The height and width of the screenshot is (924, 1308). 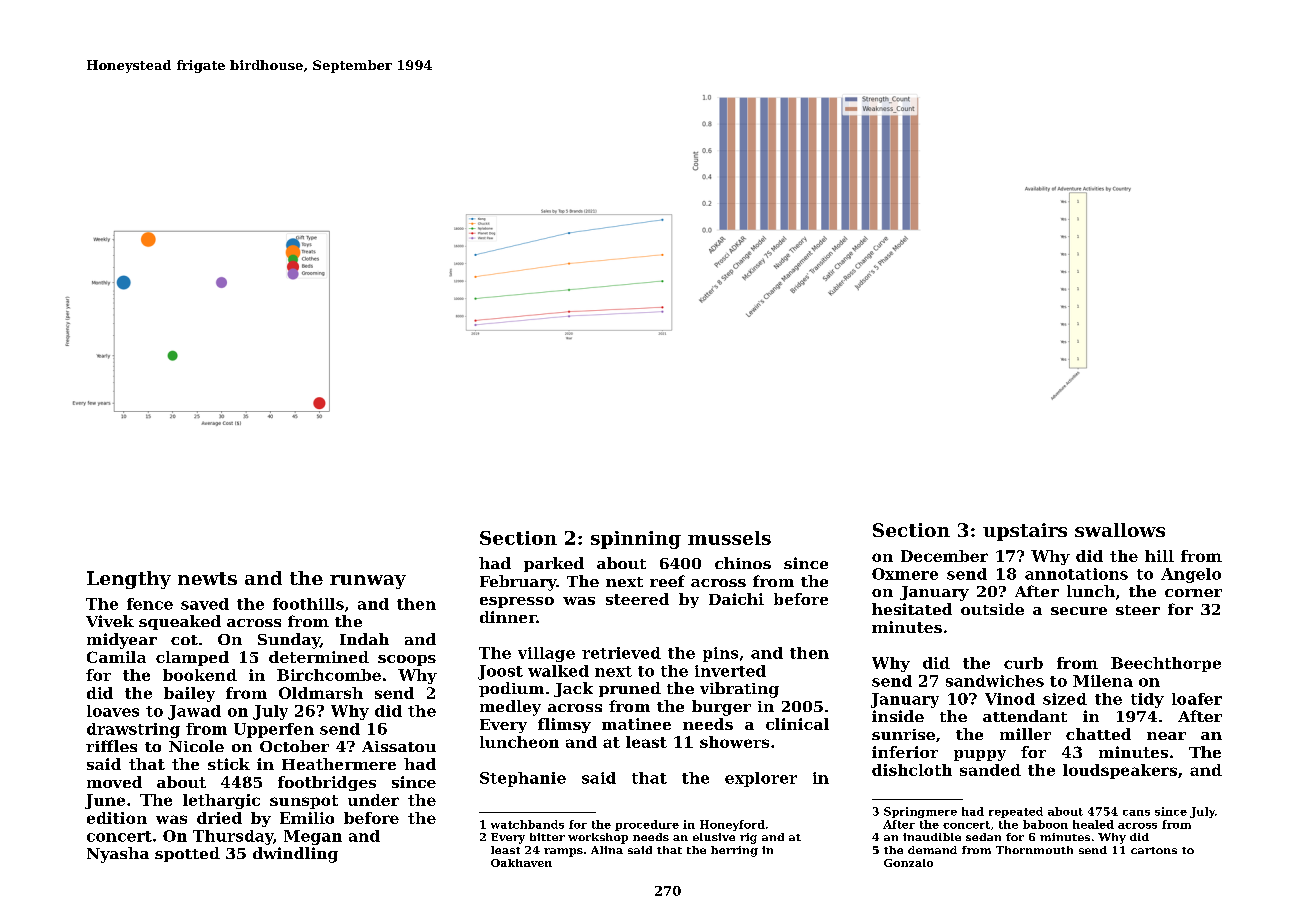 I want to click on reef, so click(x=667, y=581).
